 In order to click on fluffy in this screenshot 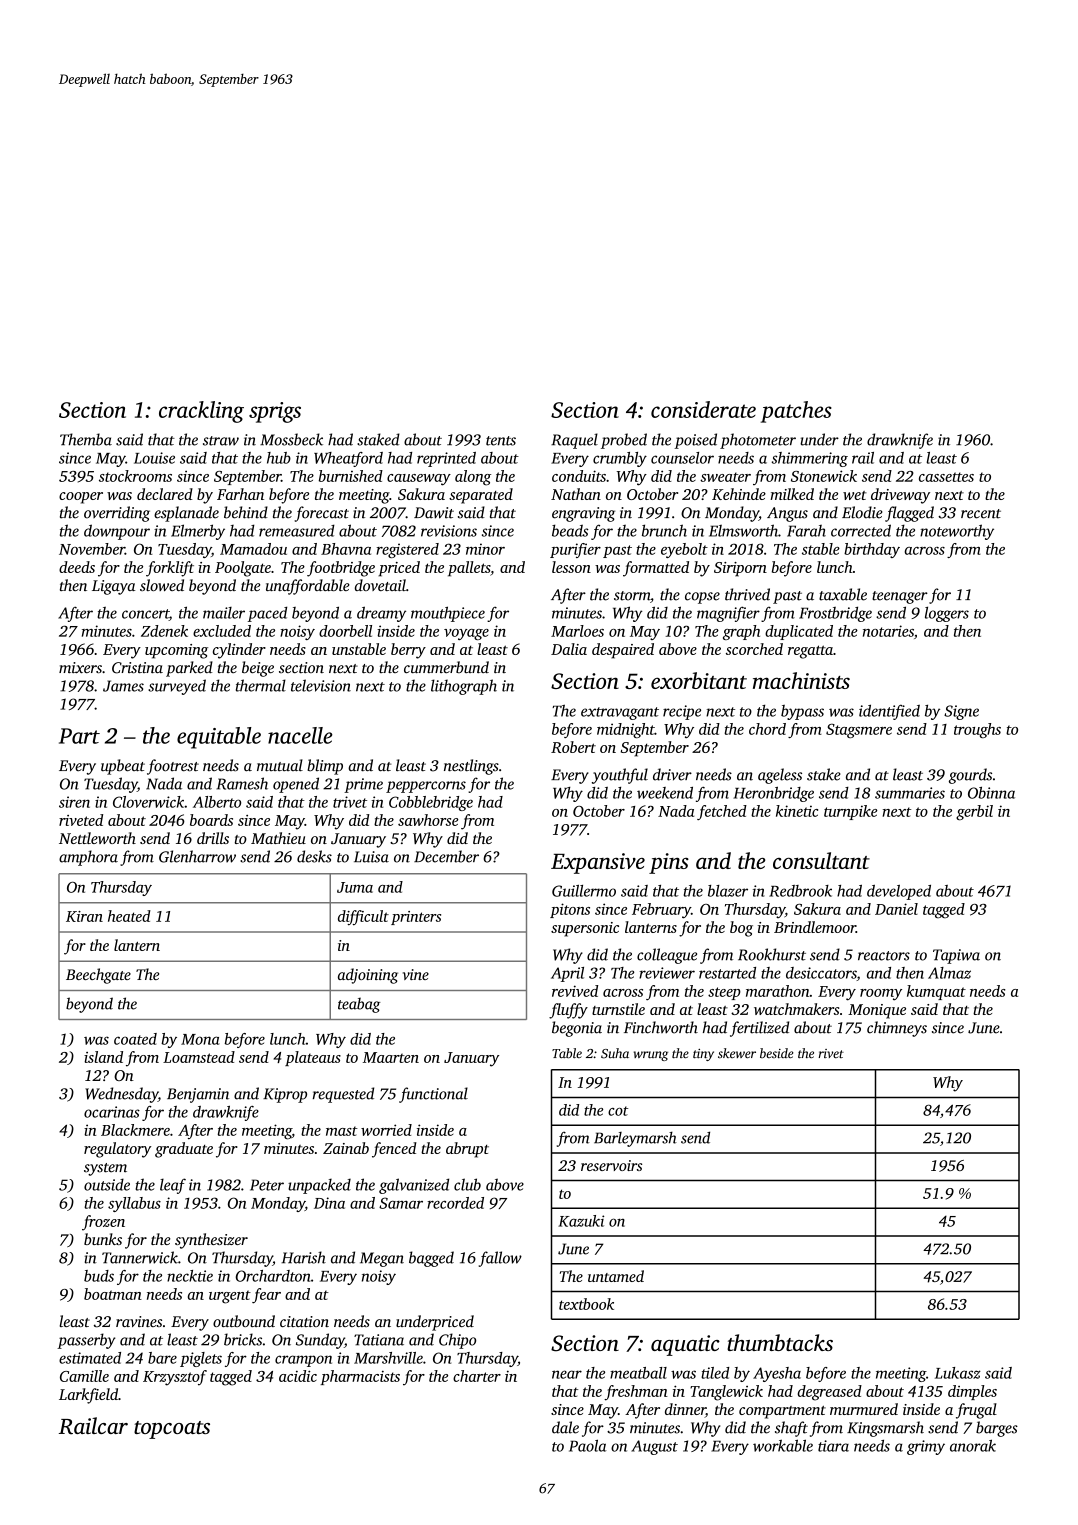, I will do `click(568, 1011)`.
